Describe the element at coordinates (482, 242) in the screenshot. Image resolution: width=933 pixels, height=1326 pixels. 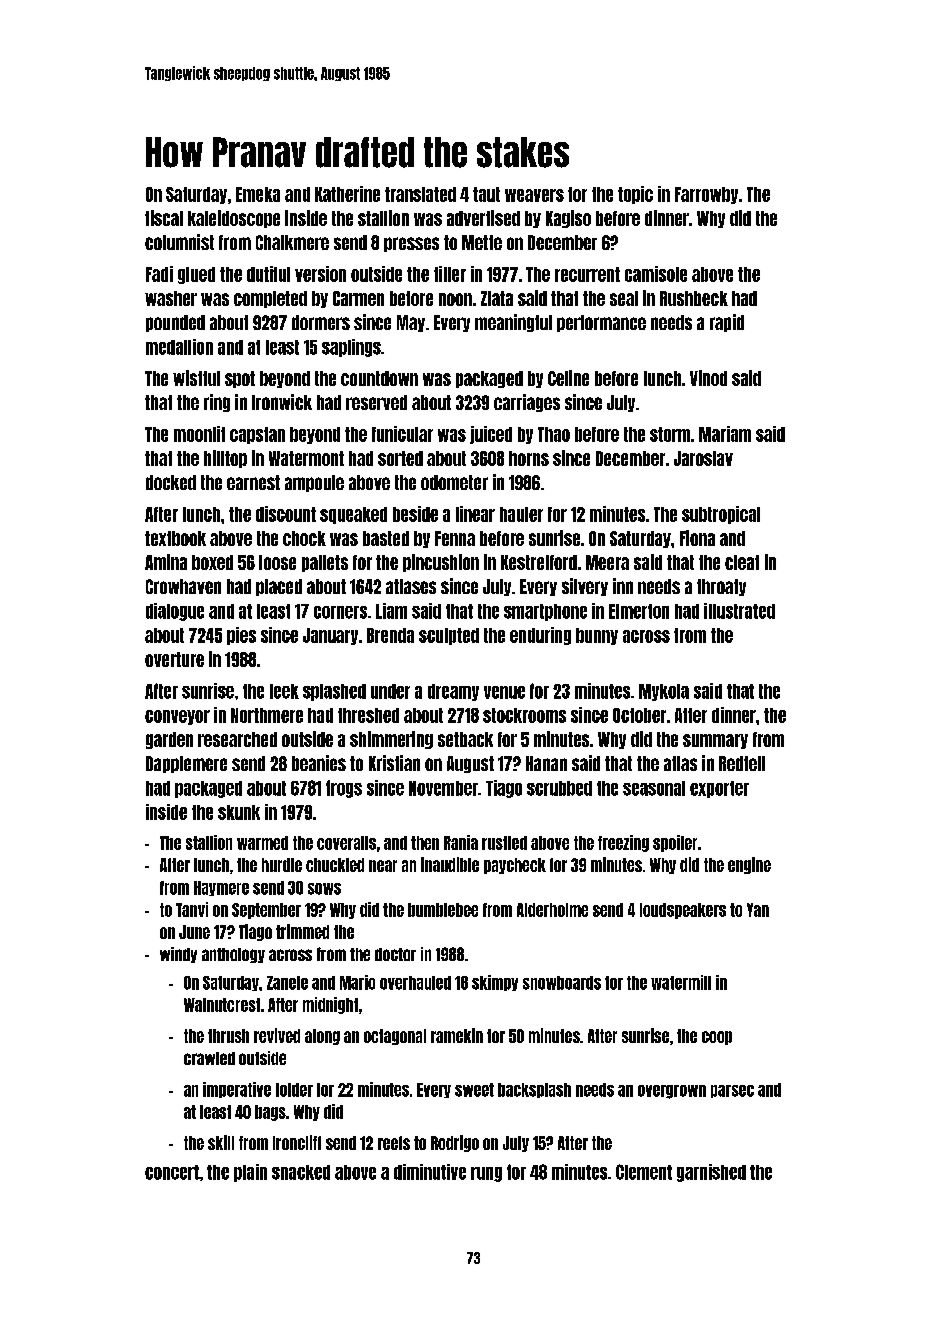
I see `Mette` at that location.
